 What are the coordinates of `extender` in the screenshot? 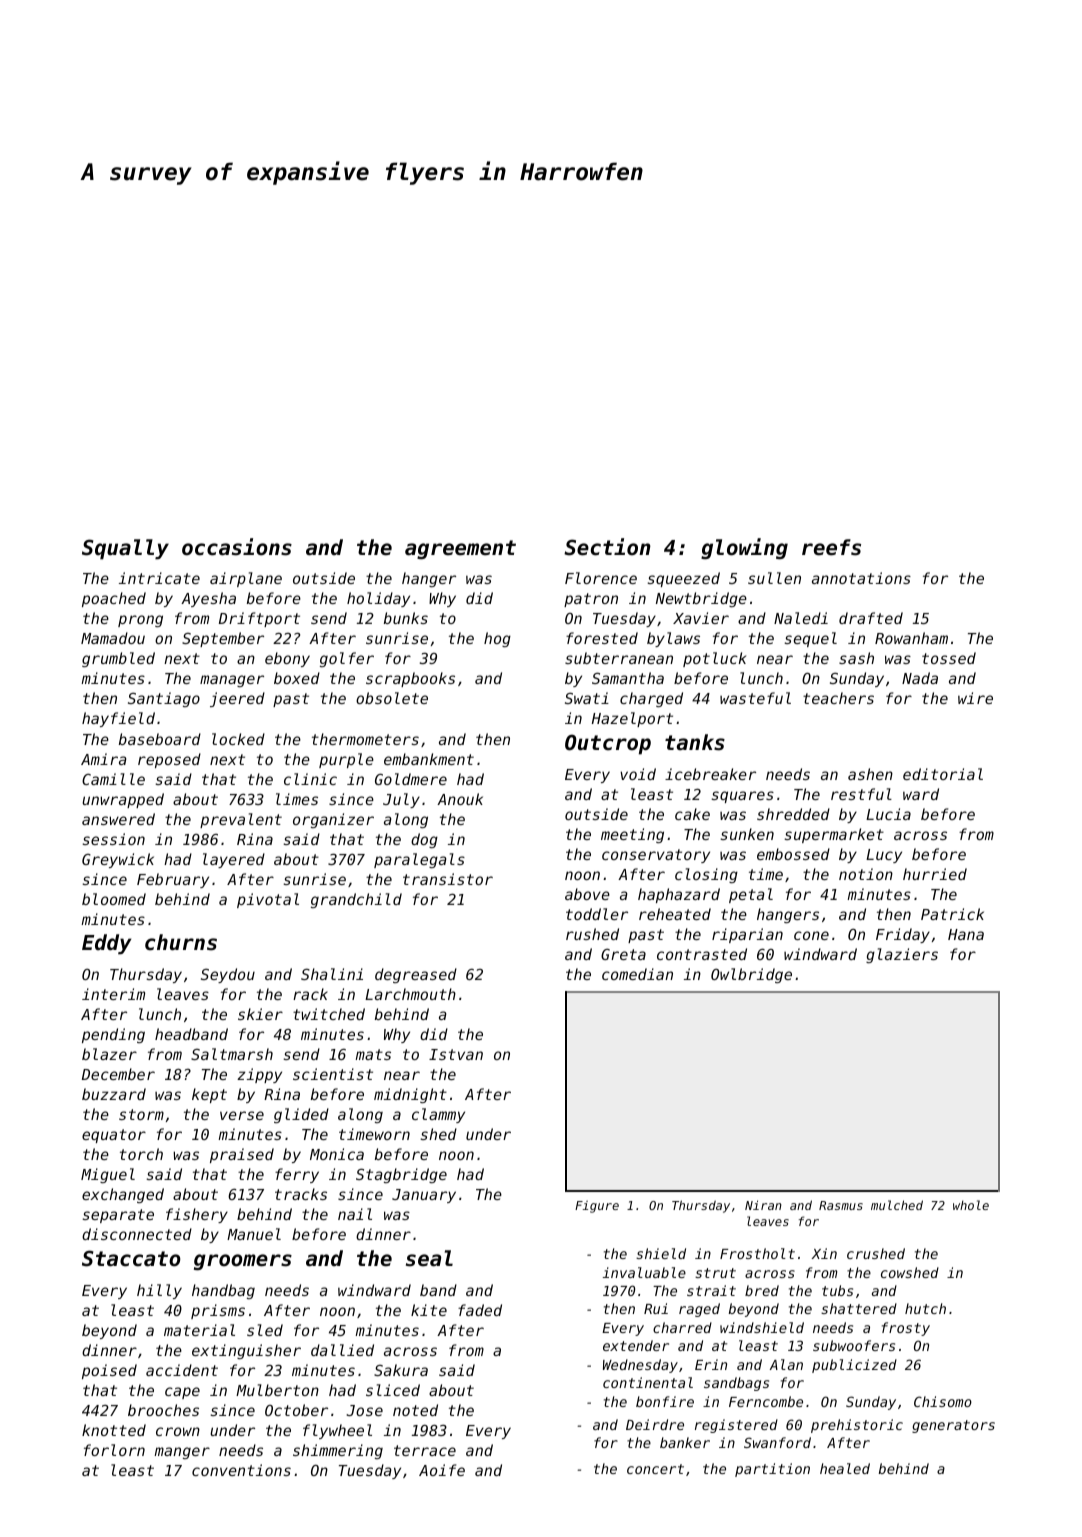 It's located at (636, 1345).
